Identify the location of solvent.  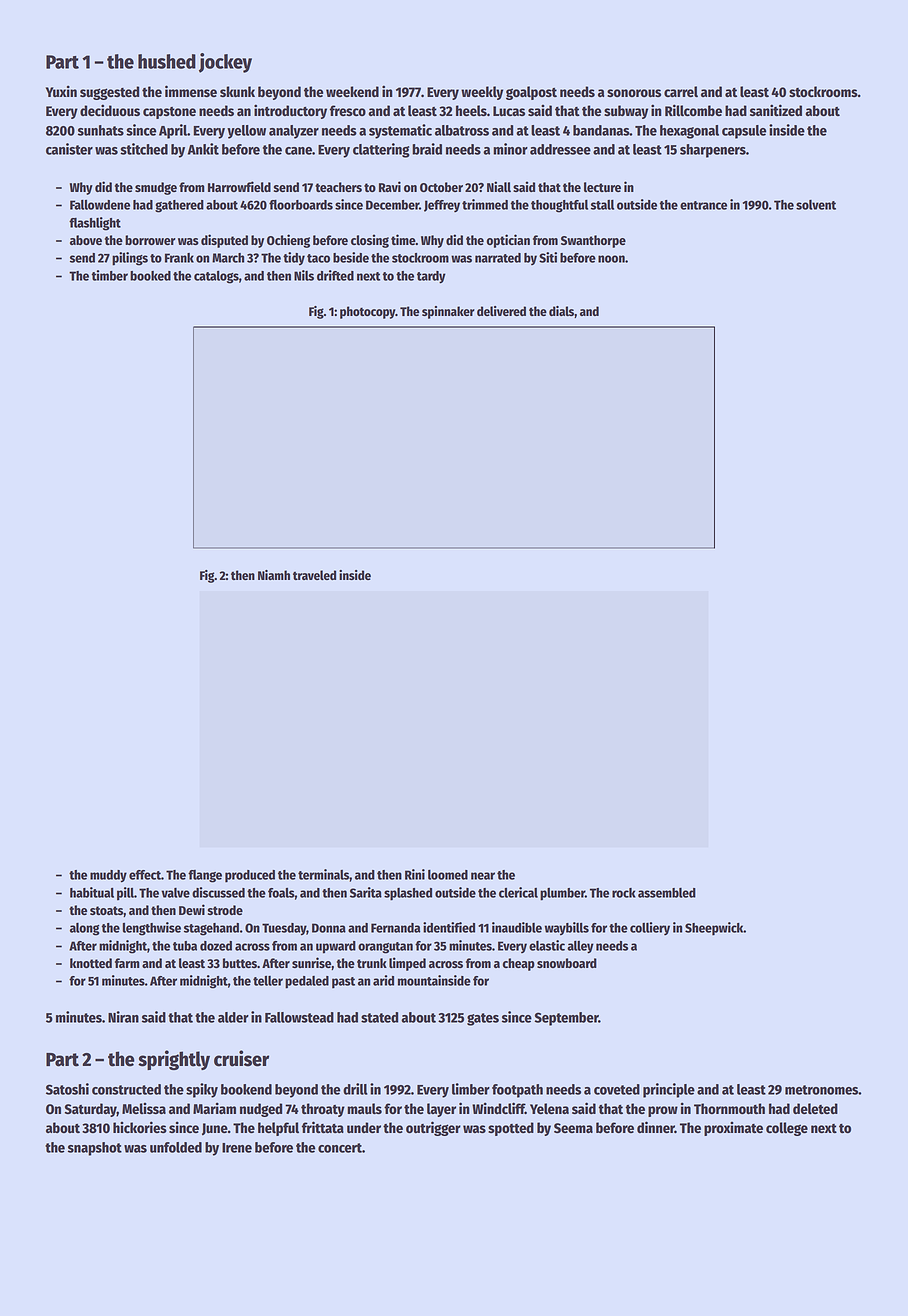
(816, 205).
